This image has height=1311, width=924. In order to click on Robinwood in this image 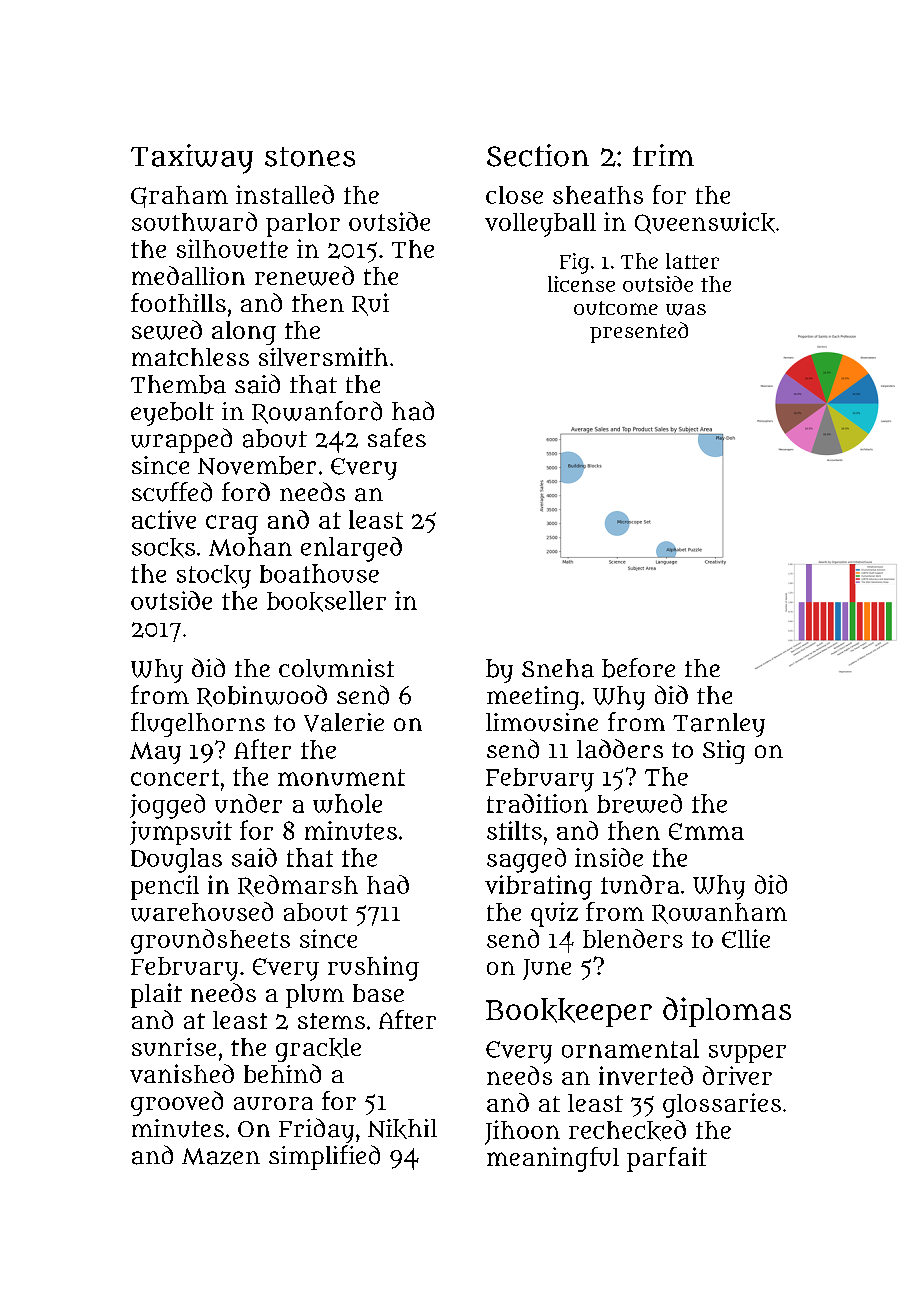, I will do `click(262, 696)`.
